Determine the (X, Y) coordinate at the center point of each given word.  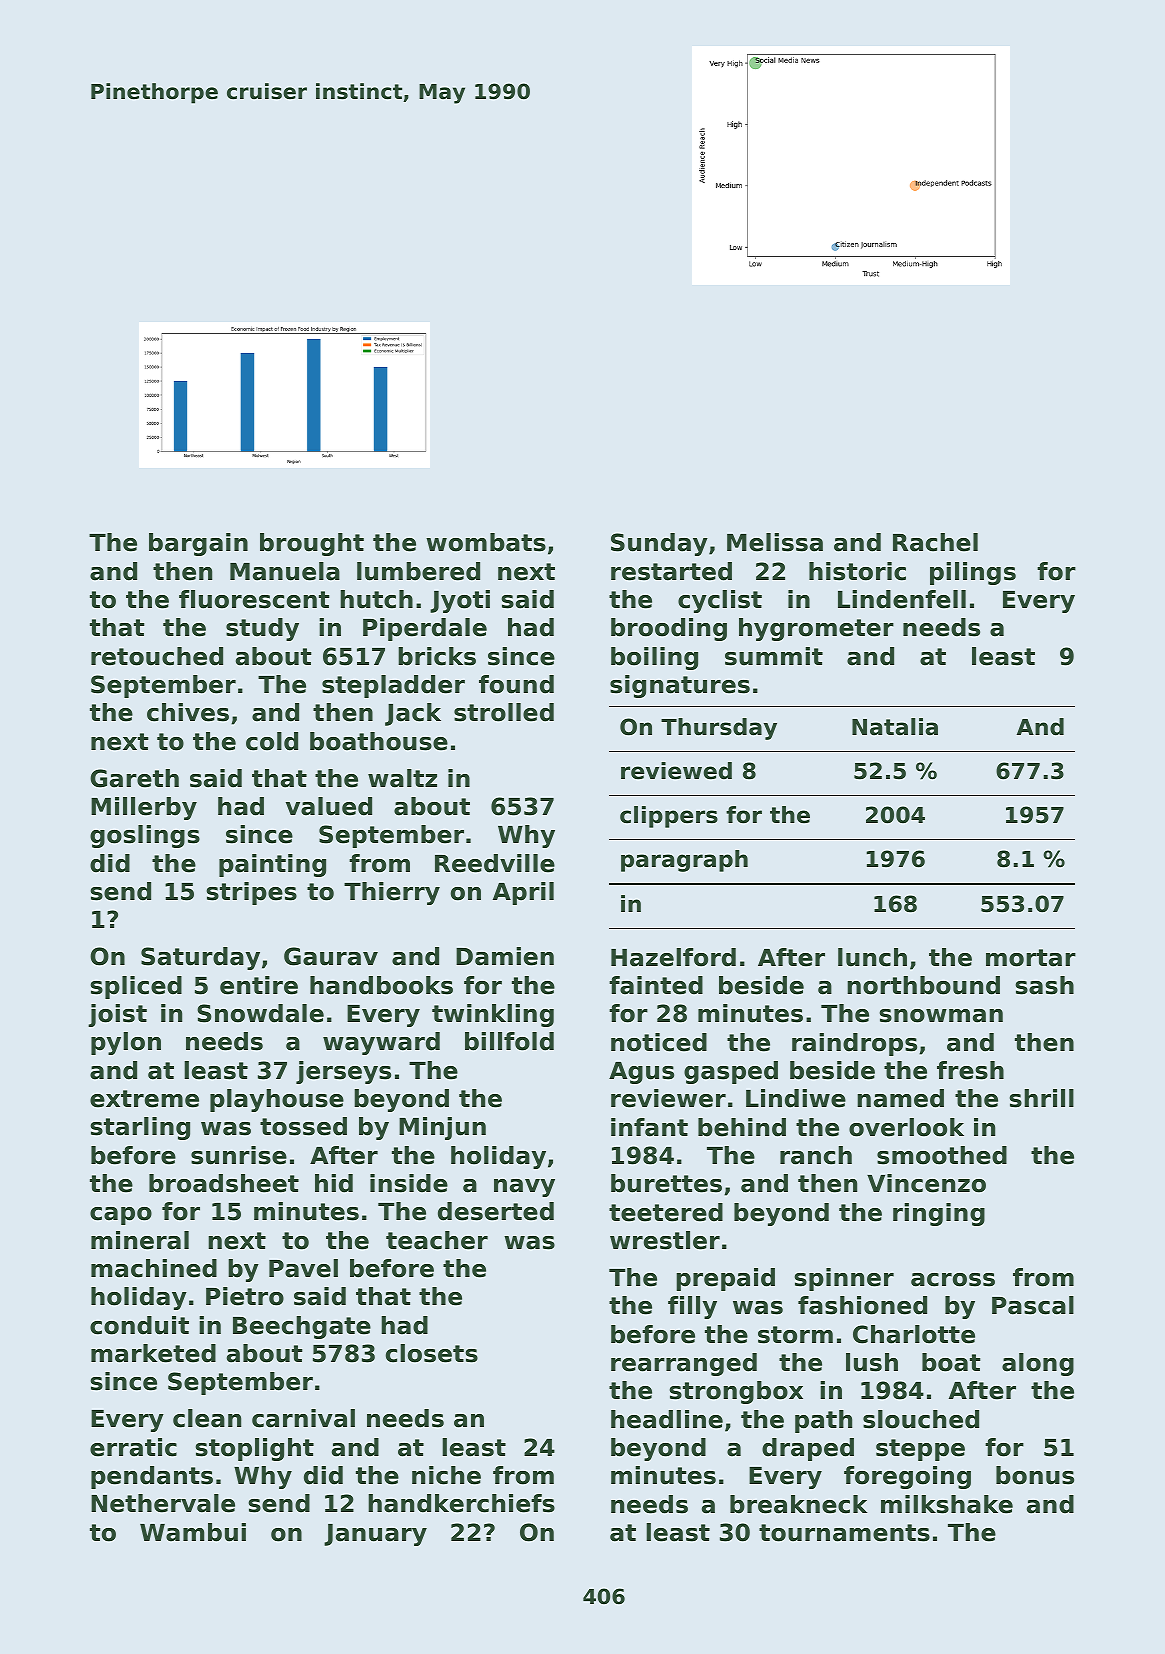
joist (117, 1015)
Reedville (495, 863)
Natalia (895, 727)
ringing (939, 1214)
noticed (659, 1042)
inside (409, 1183)
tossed (303, 1126)
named (900, 1098)
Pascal (1033, 1305)
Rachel (935, 542)
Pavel (303, 1268)
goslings (145, 836)
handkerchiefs (461, 1503)
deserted (496, 1211)
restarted (671, 571)
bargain (198, 544)
